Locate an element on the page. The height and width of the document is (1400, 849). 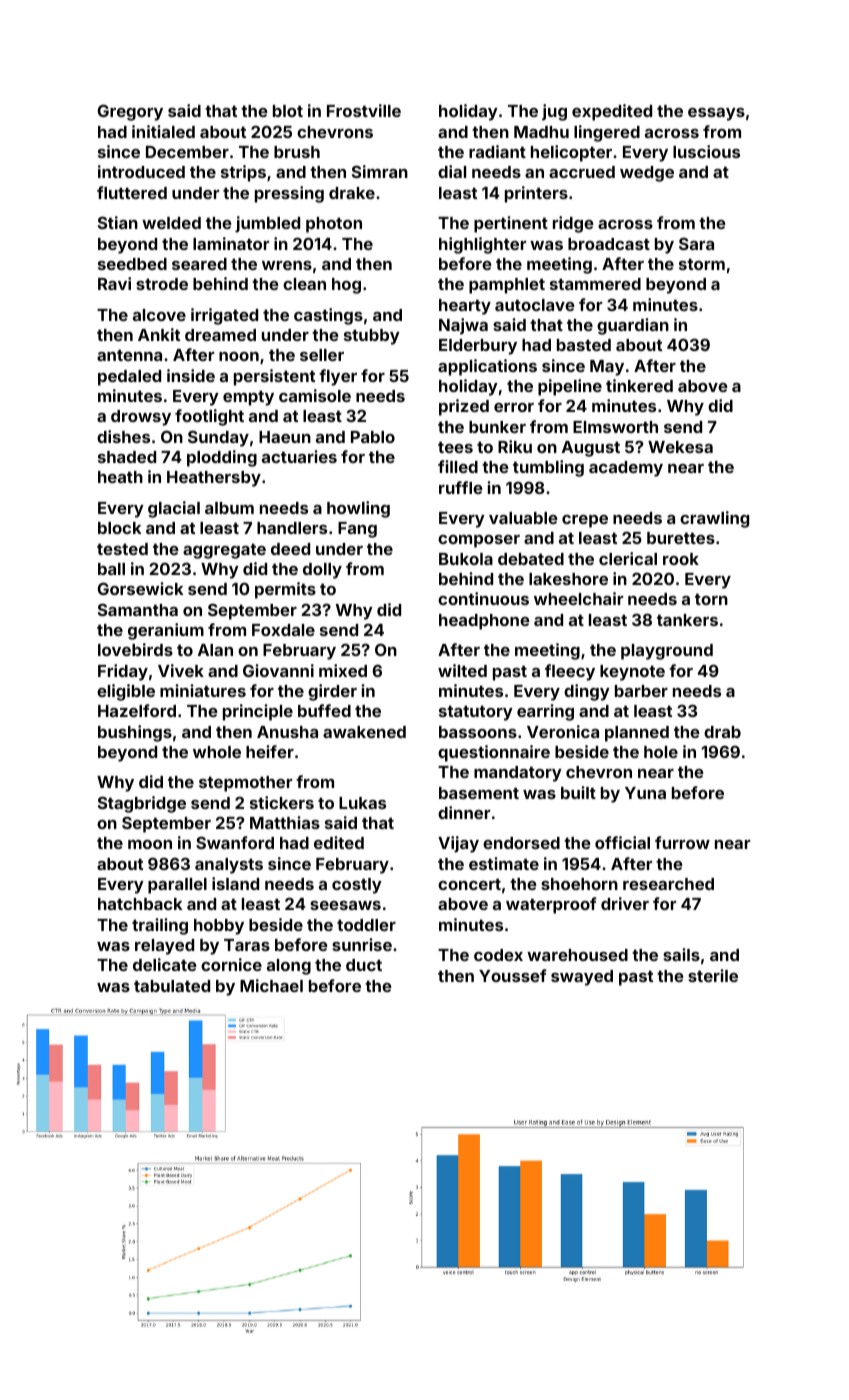
hatchback is located at coordinates (140, 904).
